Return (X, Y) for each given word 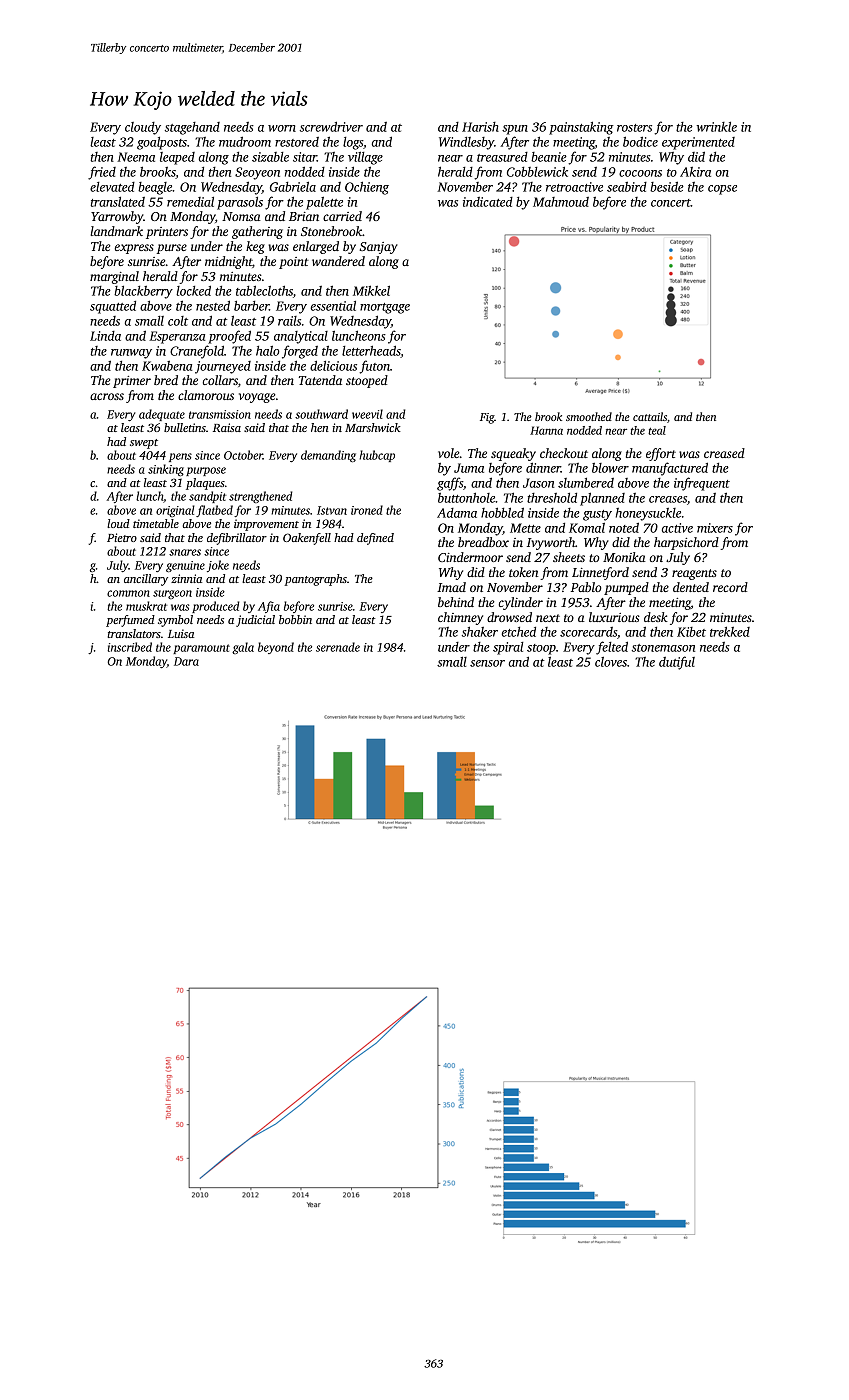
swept (144, 444)
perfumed (130, 621)
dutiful (677, 663)
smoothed (589, 416)
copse (722, 190)
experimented (698, 143)
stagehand (192, 128)
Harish (480, 127)
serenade (338, 647)
